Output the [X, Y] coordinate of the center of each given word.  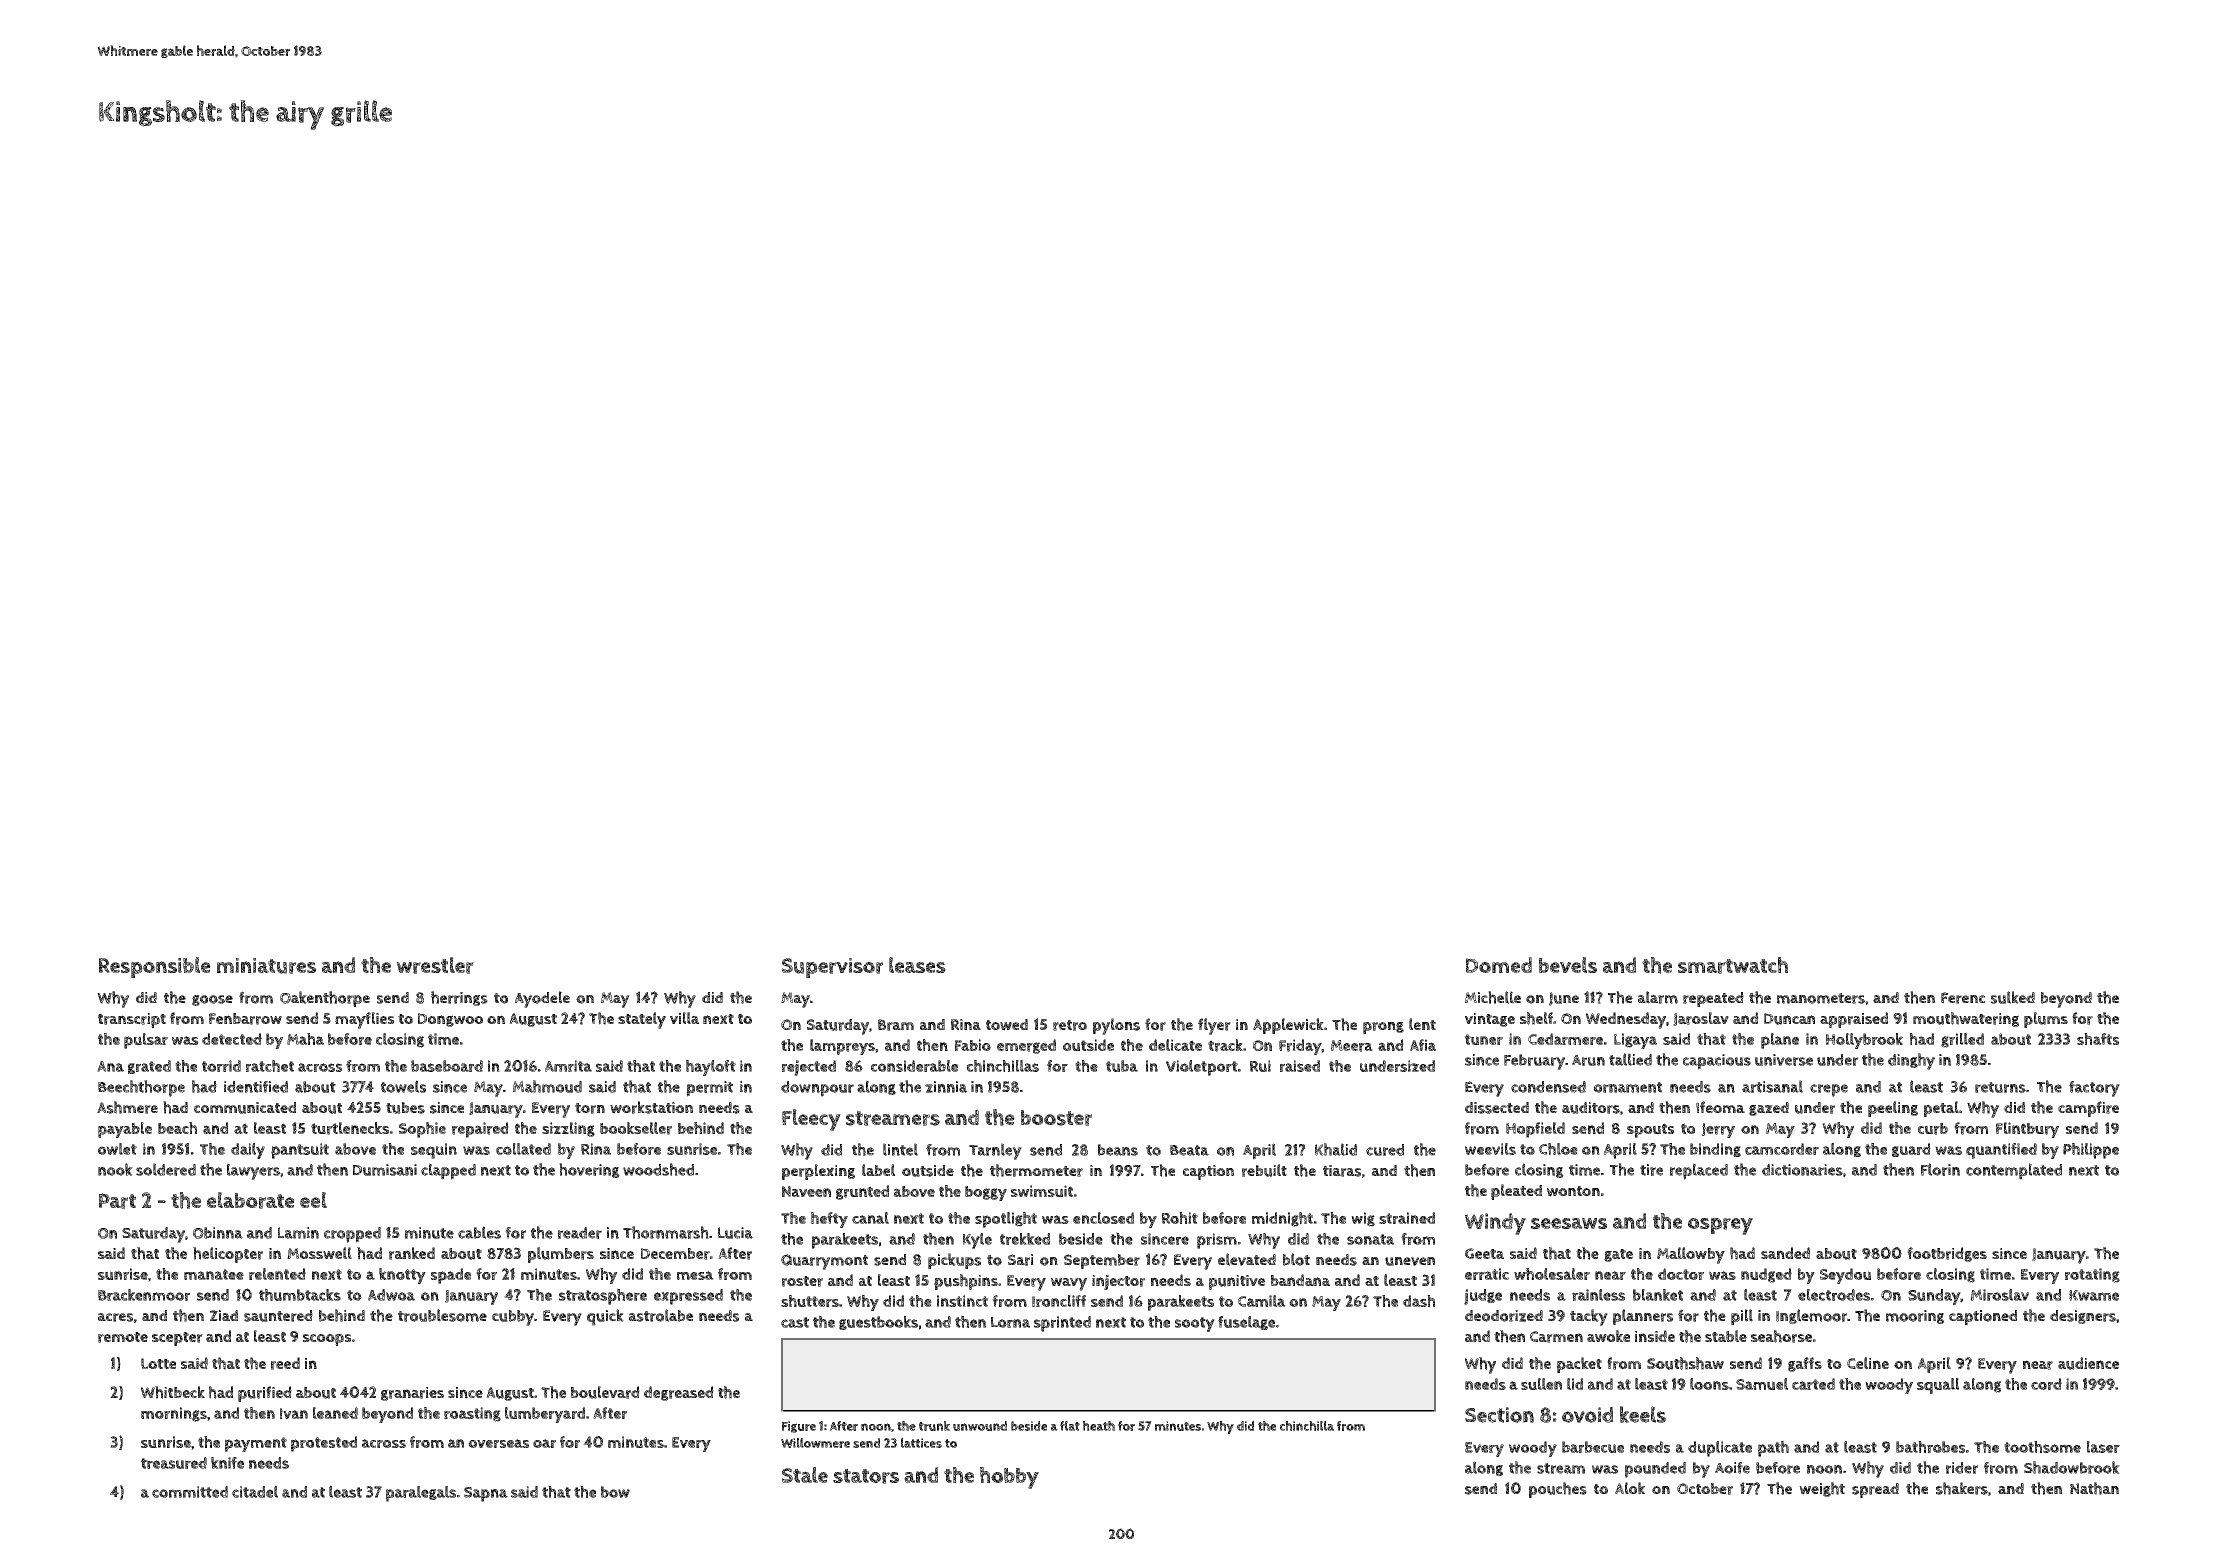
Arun [1588, 1060]
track [1225, 1045]
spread [1875, 1490]
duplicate [1720, 1449]
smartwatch [1733, 965]
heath [1099, 1426]
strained [1407, 1218]
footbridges [1947, 1254]
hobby [1009, 1478]
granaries [412, 1394]
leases [917, 965]
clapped [448, 1171]
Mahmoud [547, 1086]
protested [324, 1444]
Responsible [155, 967]
